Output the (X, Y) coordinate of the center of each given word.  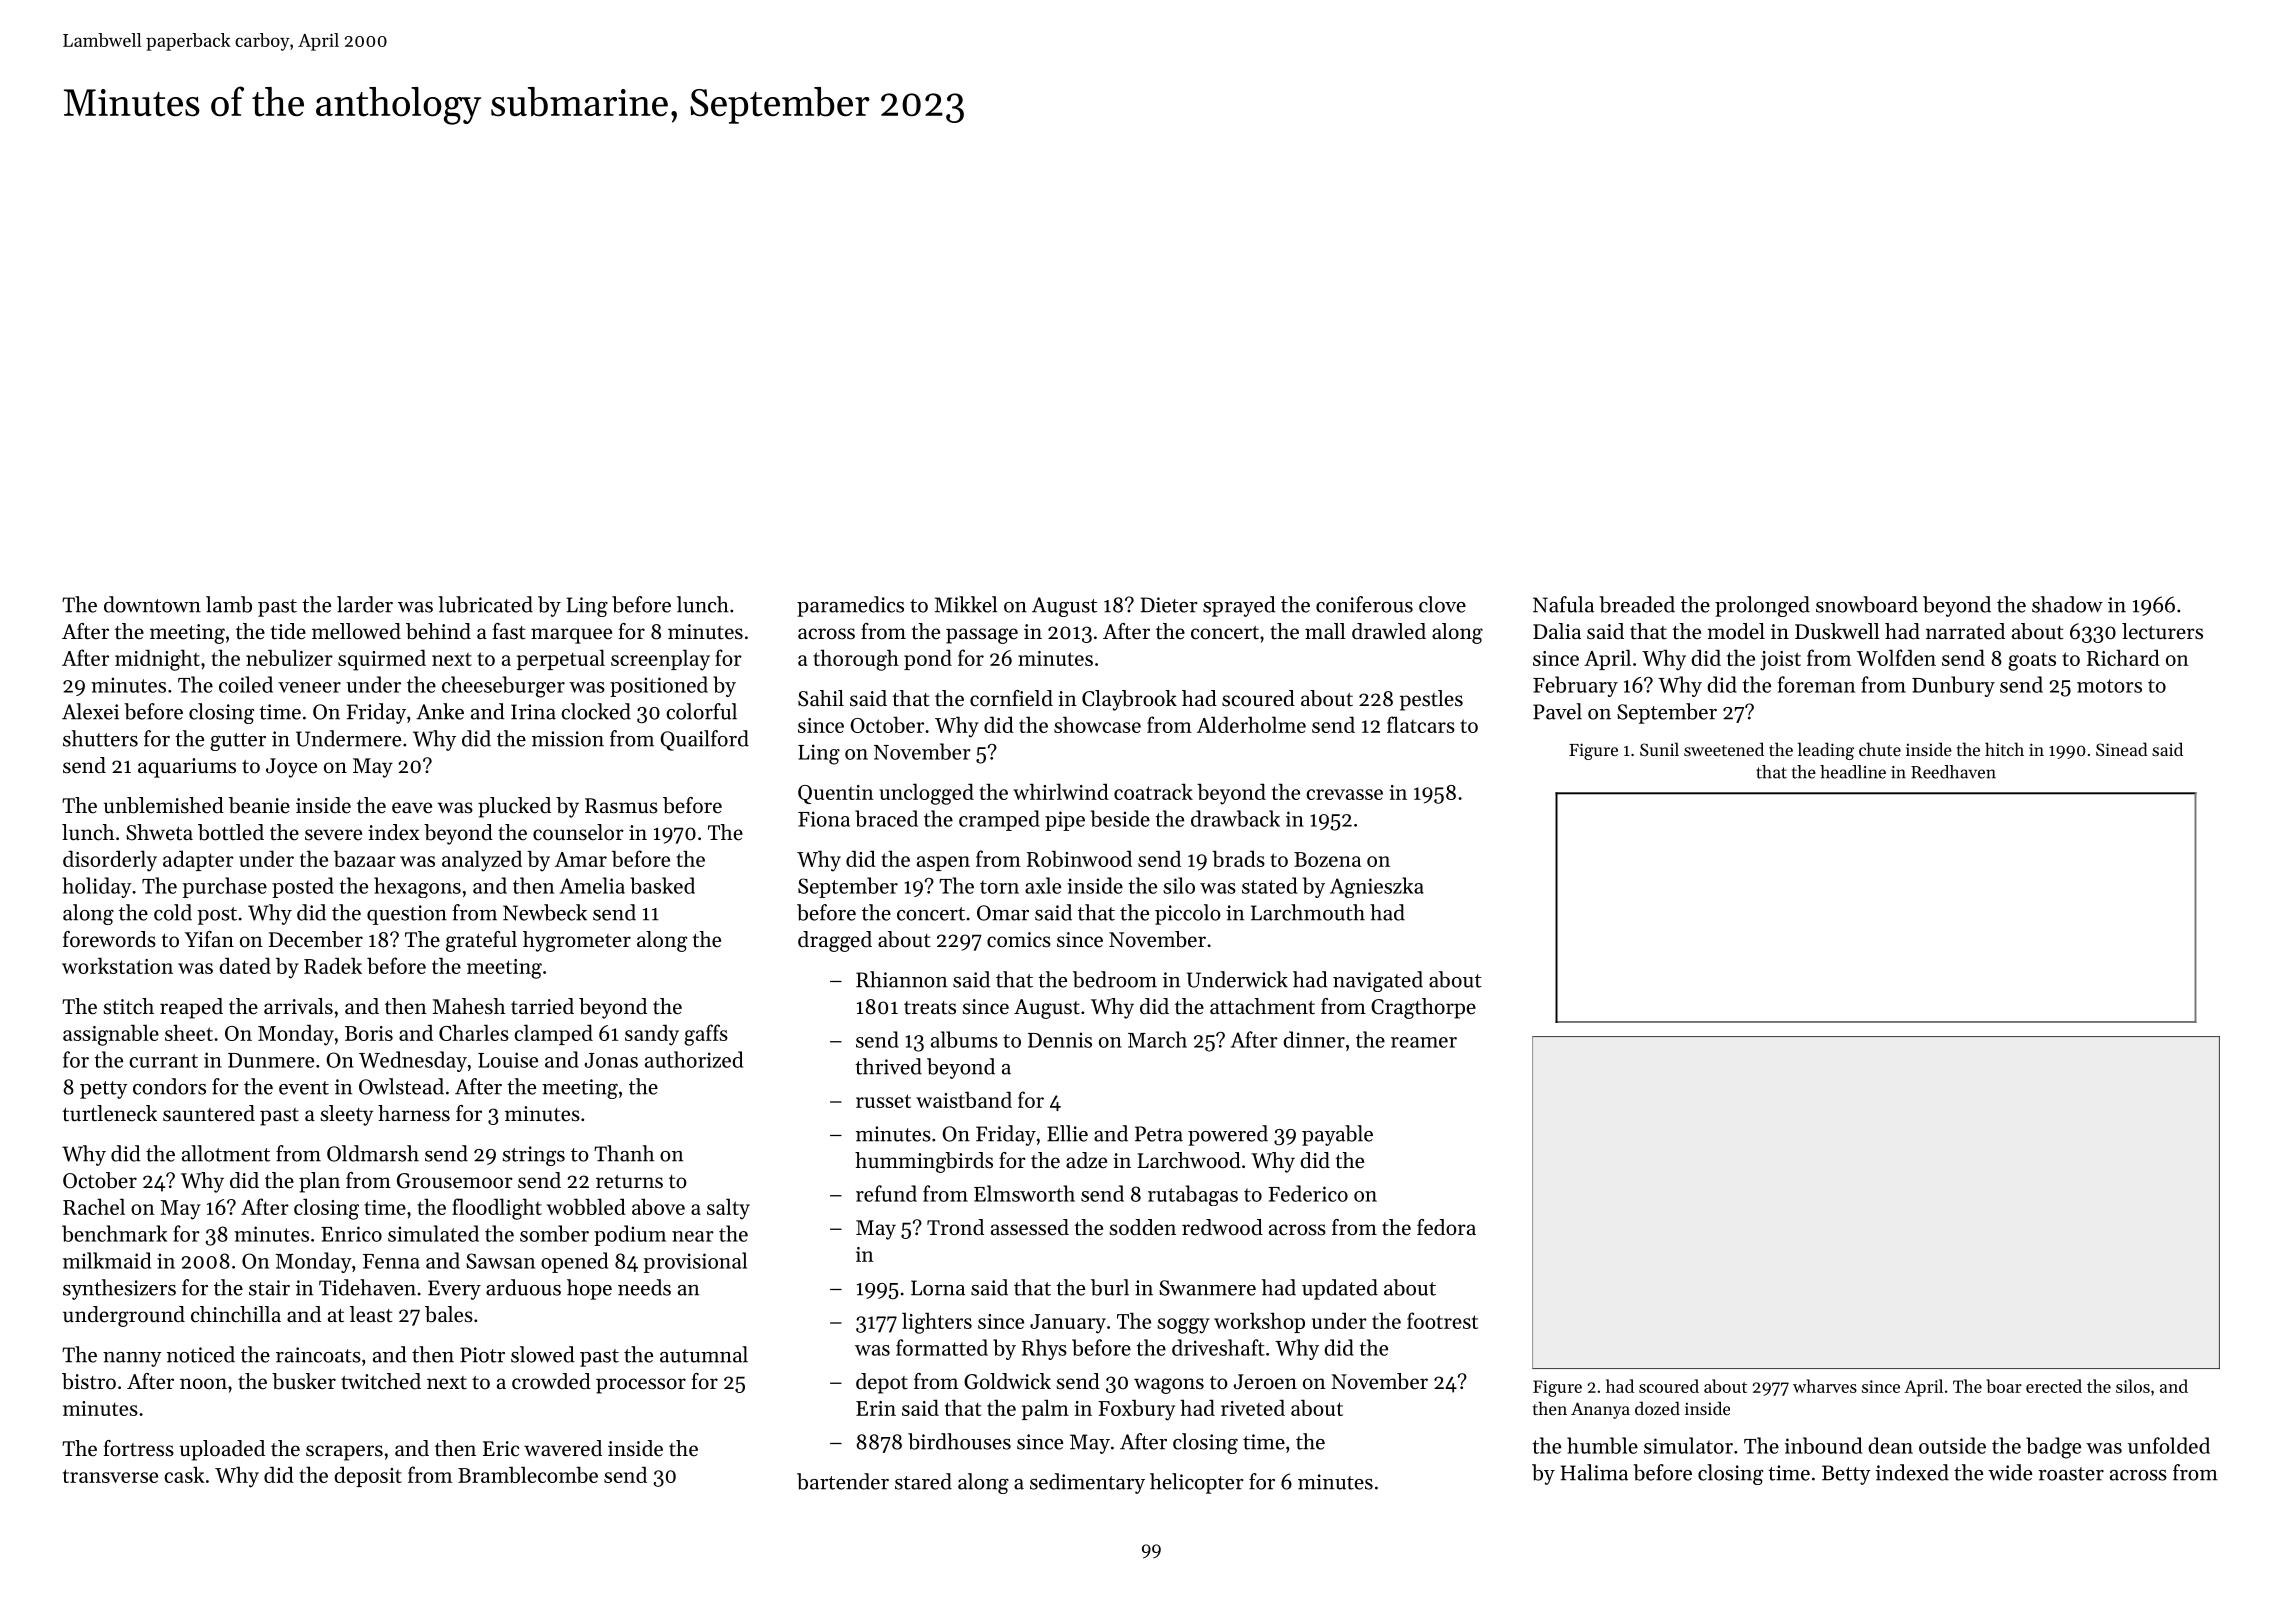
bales (449, 1314)
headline (1853, 772)
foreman (1816, 684)
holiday (97, 887)
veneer (309, 687)
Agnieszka (1377, 887)
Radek (333, 965)
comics (1019, 940)
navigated (1378, 981)
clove (1442, 604)
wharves (1825, 1386)
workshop (1259, 1322)
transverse (110, 1476)
